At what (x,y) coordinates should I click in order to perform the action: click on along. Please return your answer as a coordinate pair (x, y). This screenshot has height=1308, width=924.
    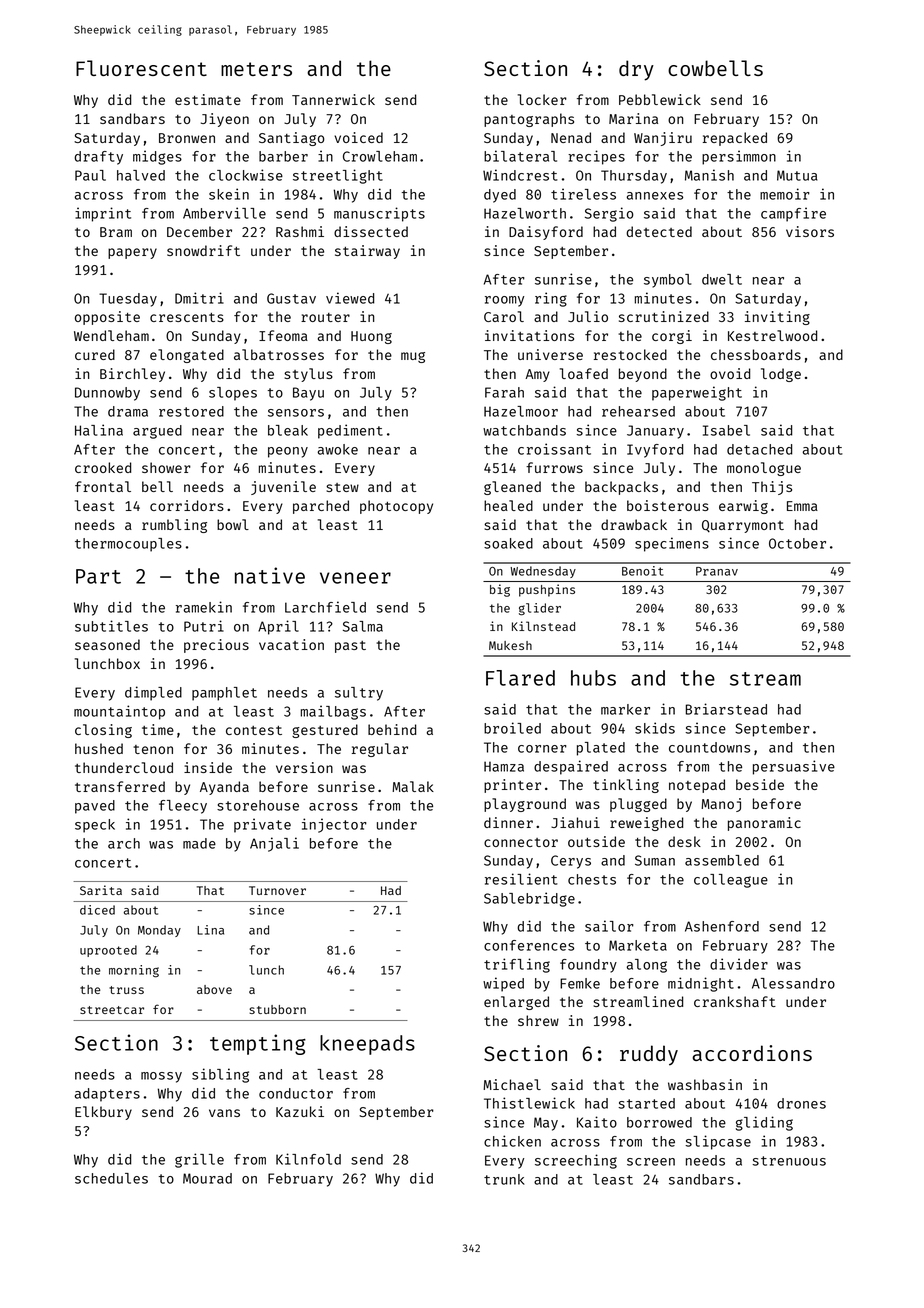
    Looking at the image, I should click on (647, 966).
